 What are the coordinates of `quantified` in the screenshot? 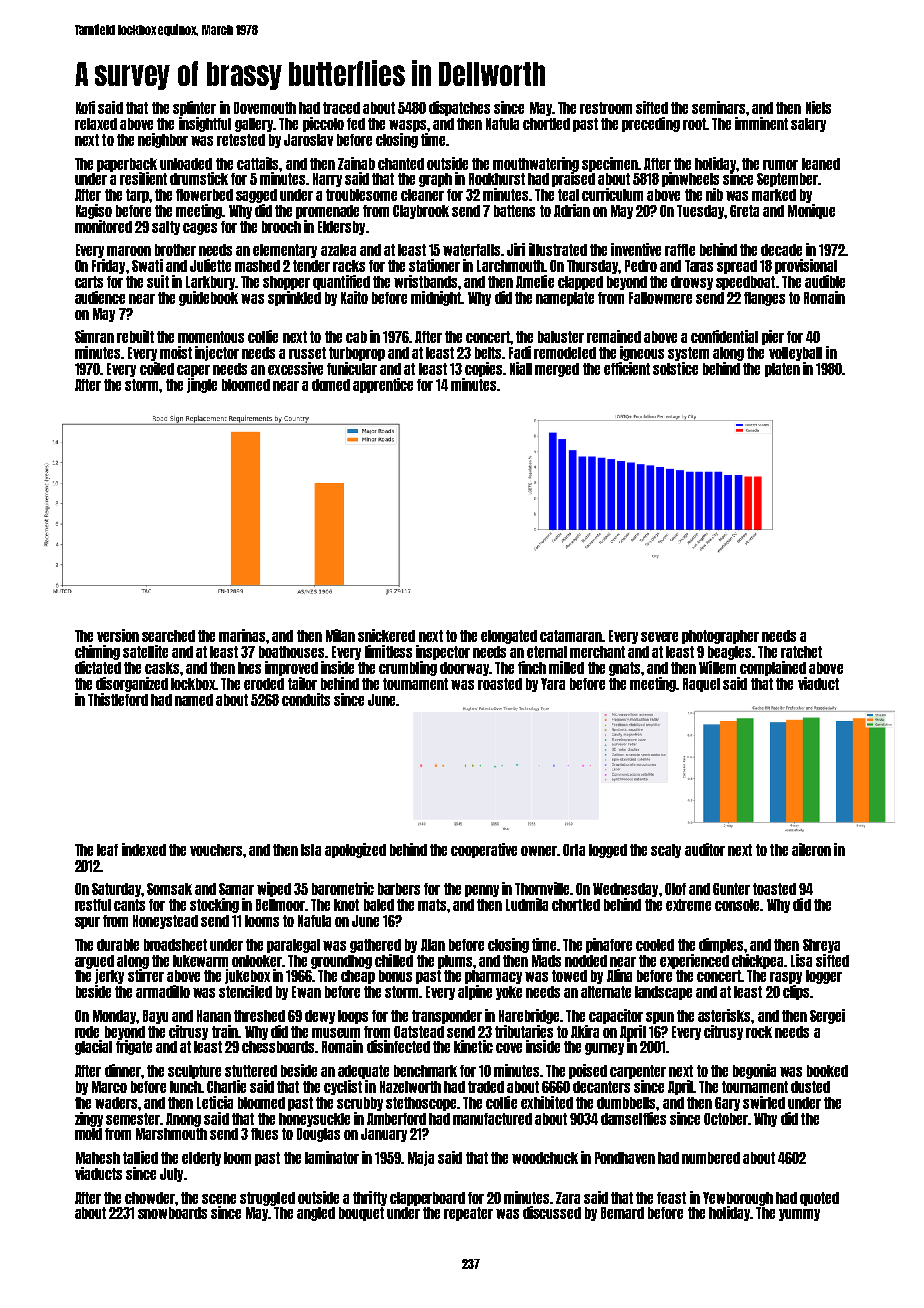 It's located at (341, 282).
